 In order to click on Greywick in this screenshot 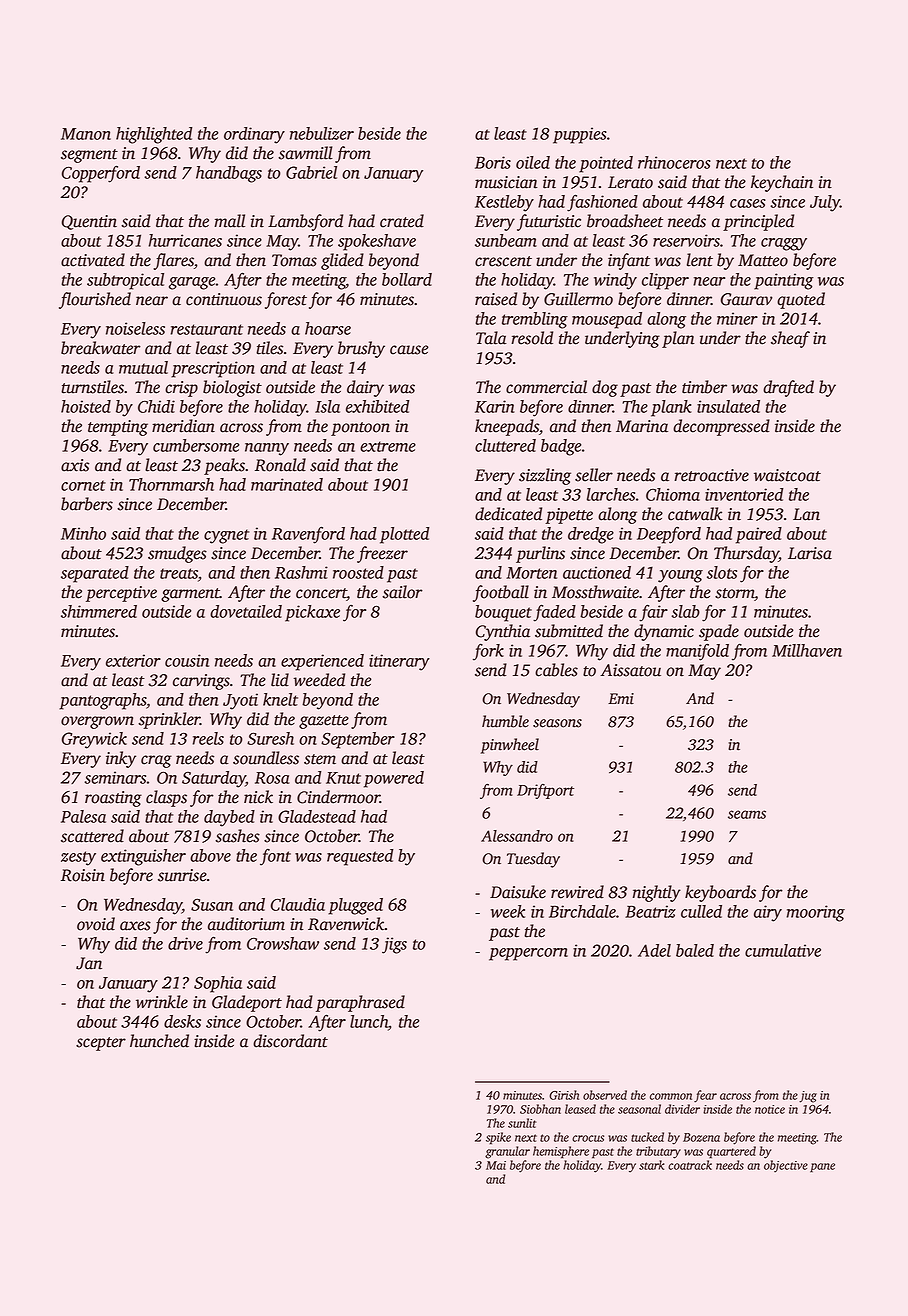, I will do `click(94, 740)`.
